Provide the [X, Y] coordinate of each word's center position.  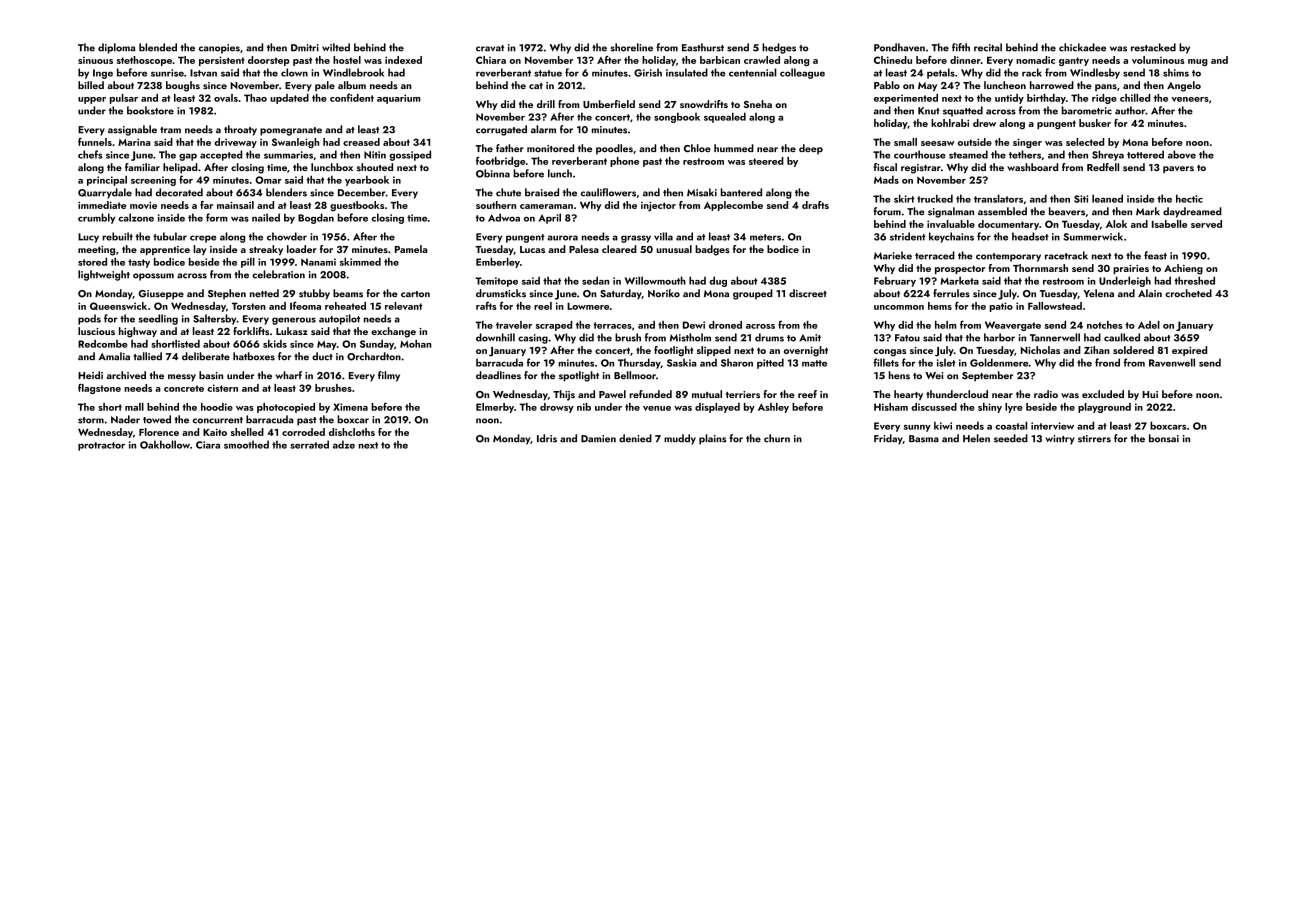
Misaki [702, 192]
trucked [935, 198]
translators [998, 198]
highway [138, 332]
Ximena [350, 407]
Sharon [737, 362]
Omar [268, 180]
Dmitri [305, 48]
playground [1104, 408]
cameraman [546, 206]
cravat [490, 48]
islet [946, 362]
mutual [707, 394]
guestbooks [357, 206]
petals [941, 73]
